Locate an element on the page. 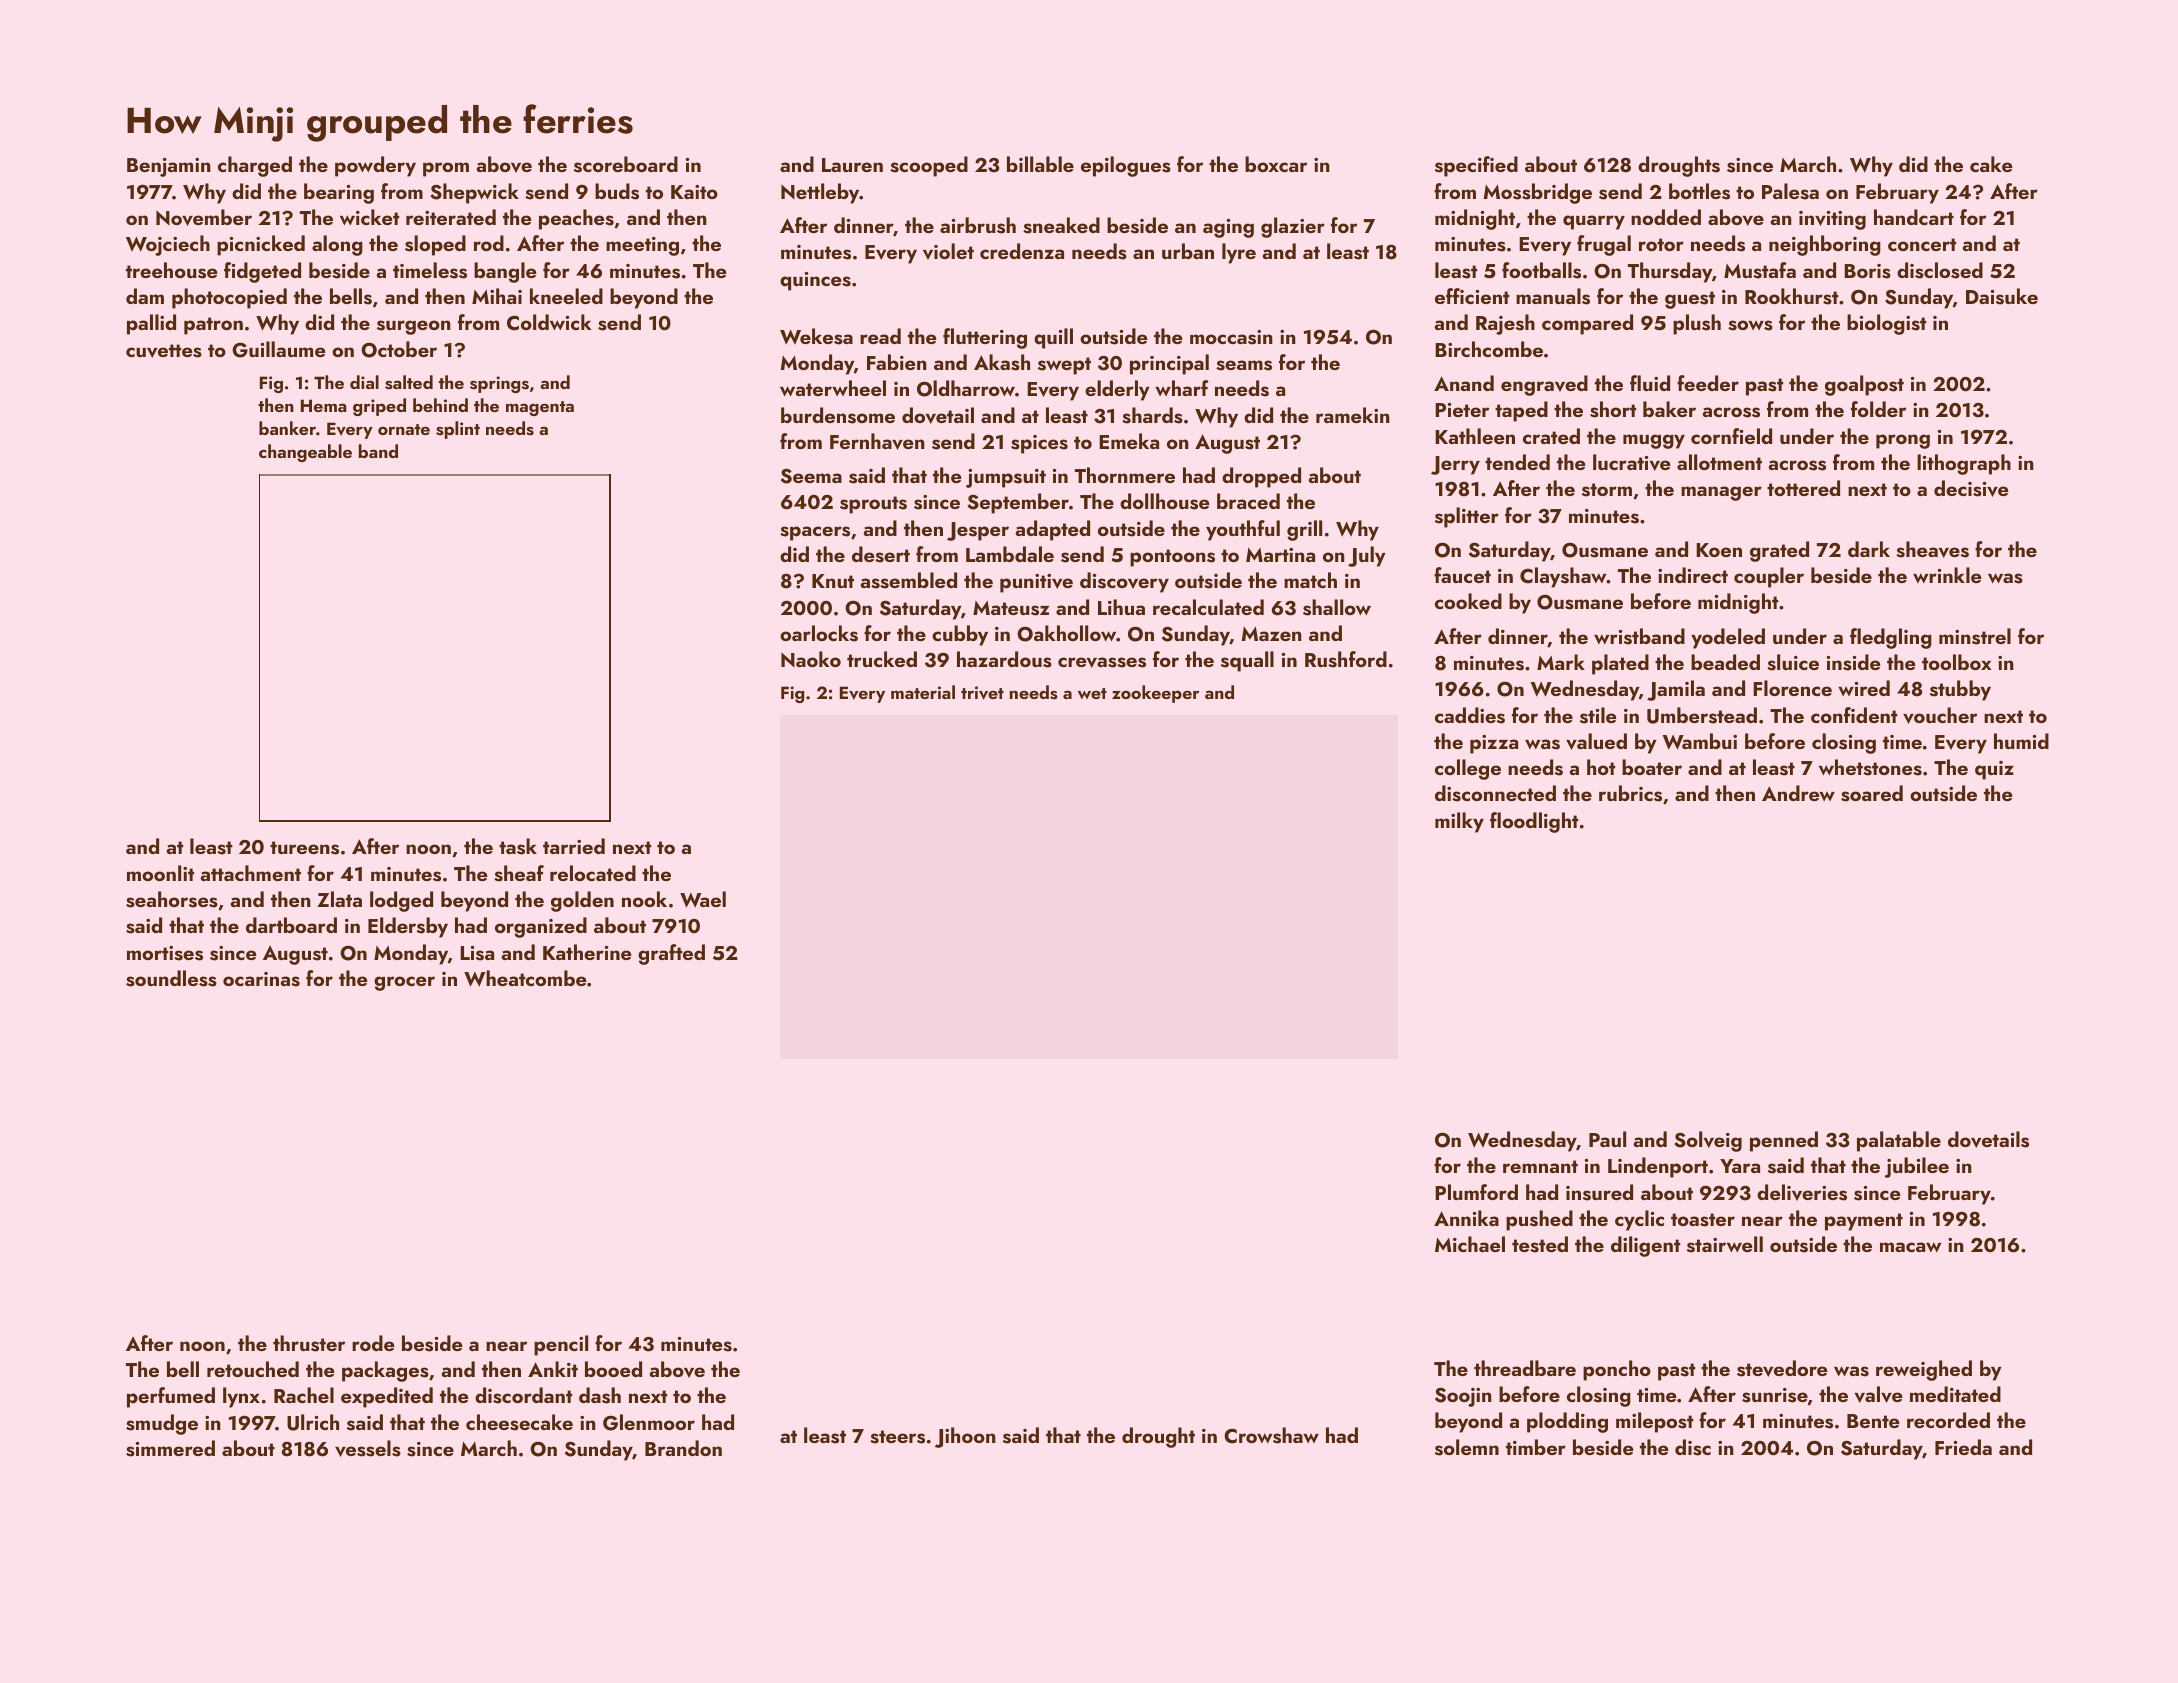  Ankit is located at coordinates (553, 1369).
